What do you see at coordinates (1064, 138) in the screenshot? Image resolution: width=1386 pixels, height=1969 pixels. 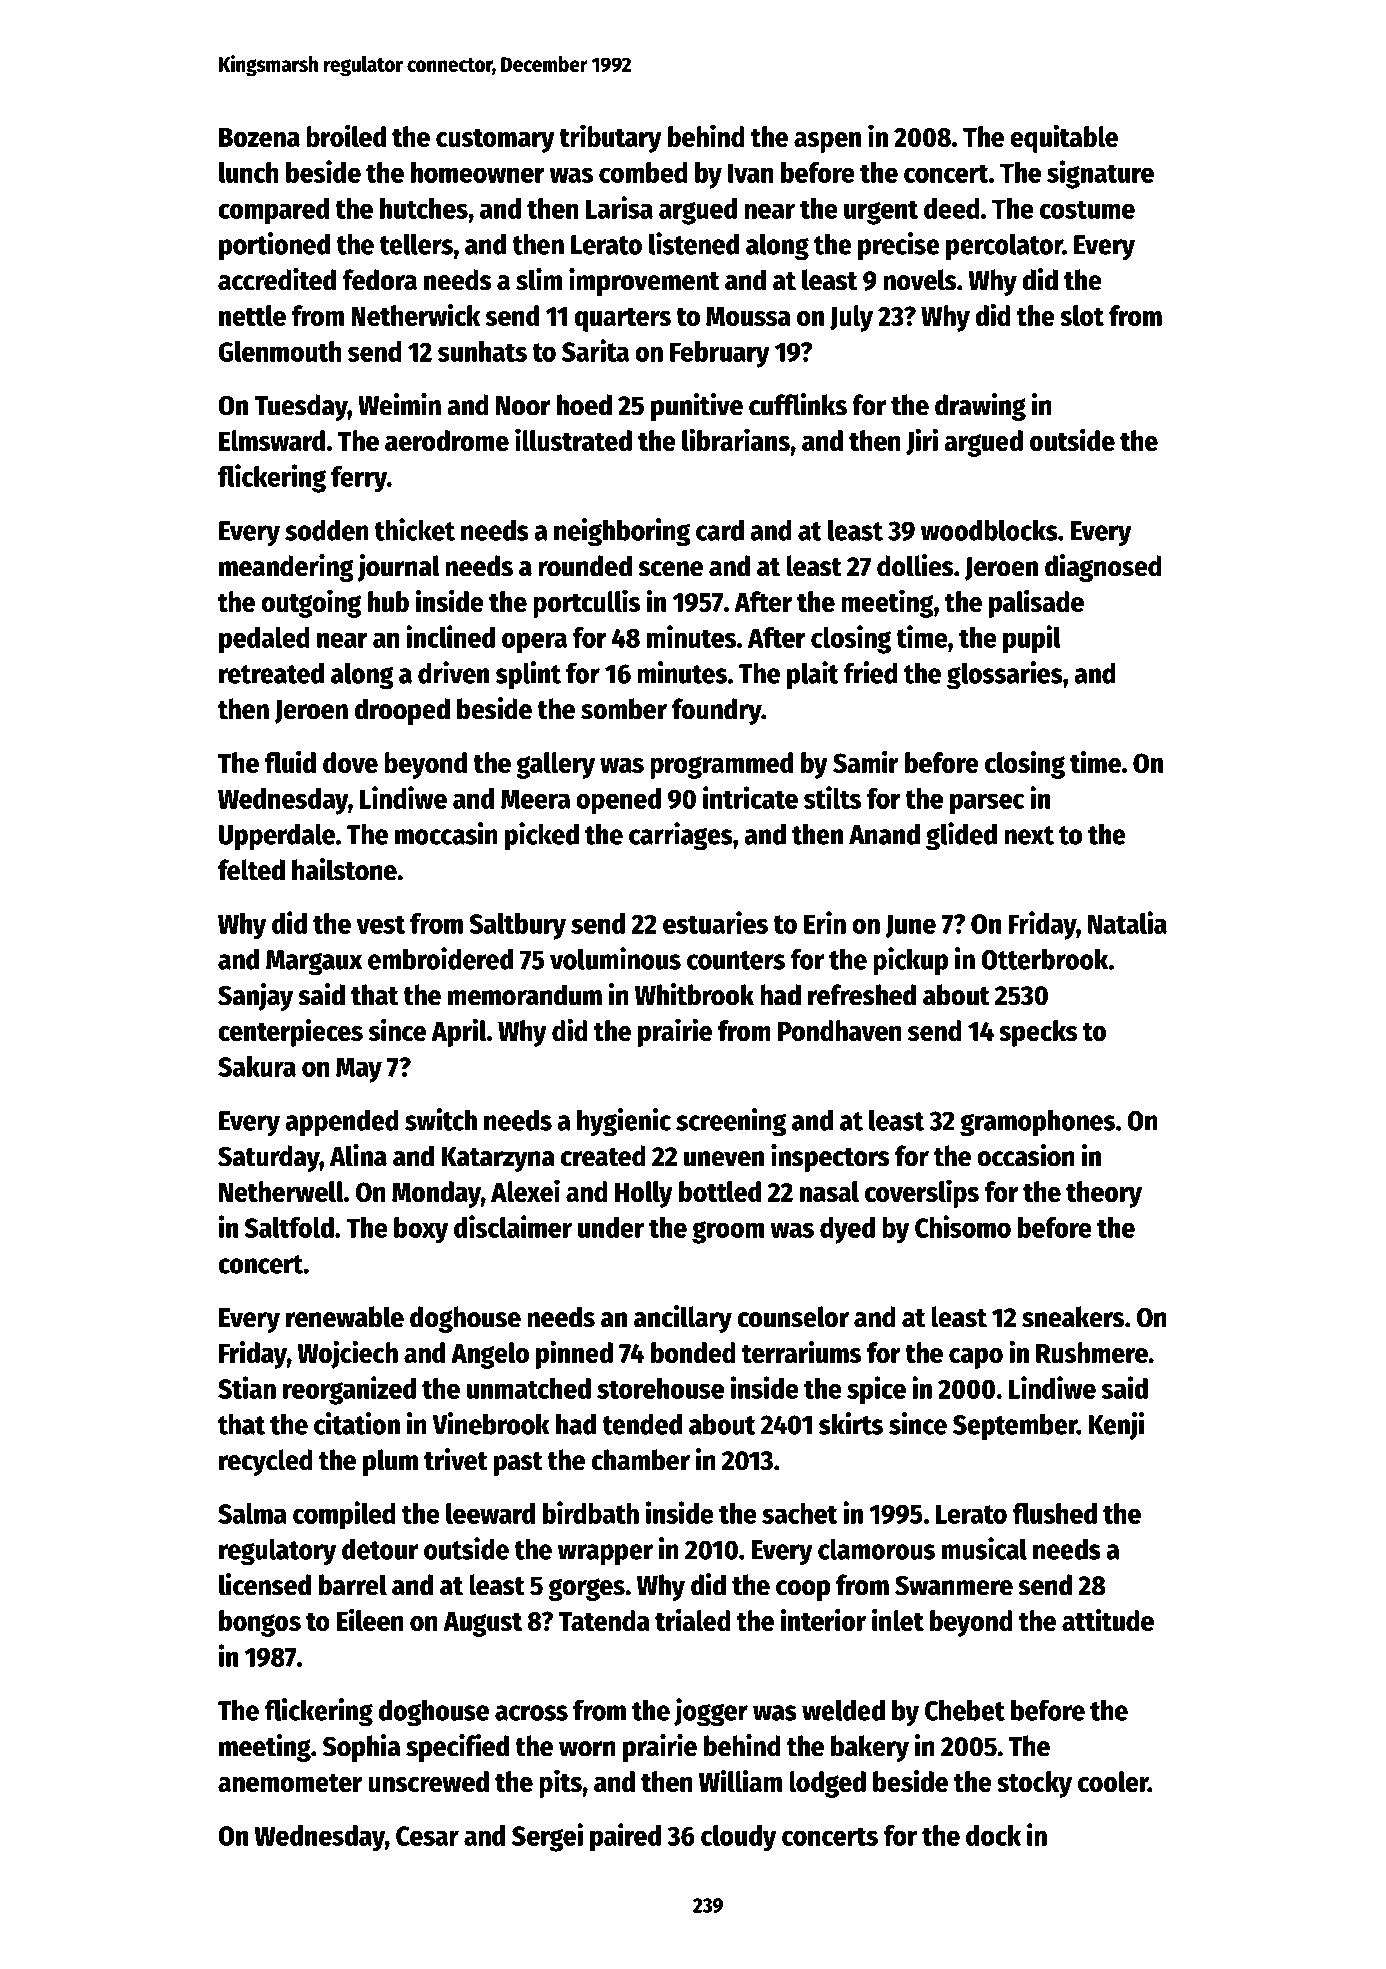 I see `equitable` at bounding box center [1064, 138].
